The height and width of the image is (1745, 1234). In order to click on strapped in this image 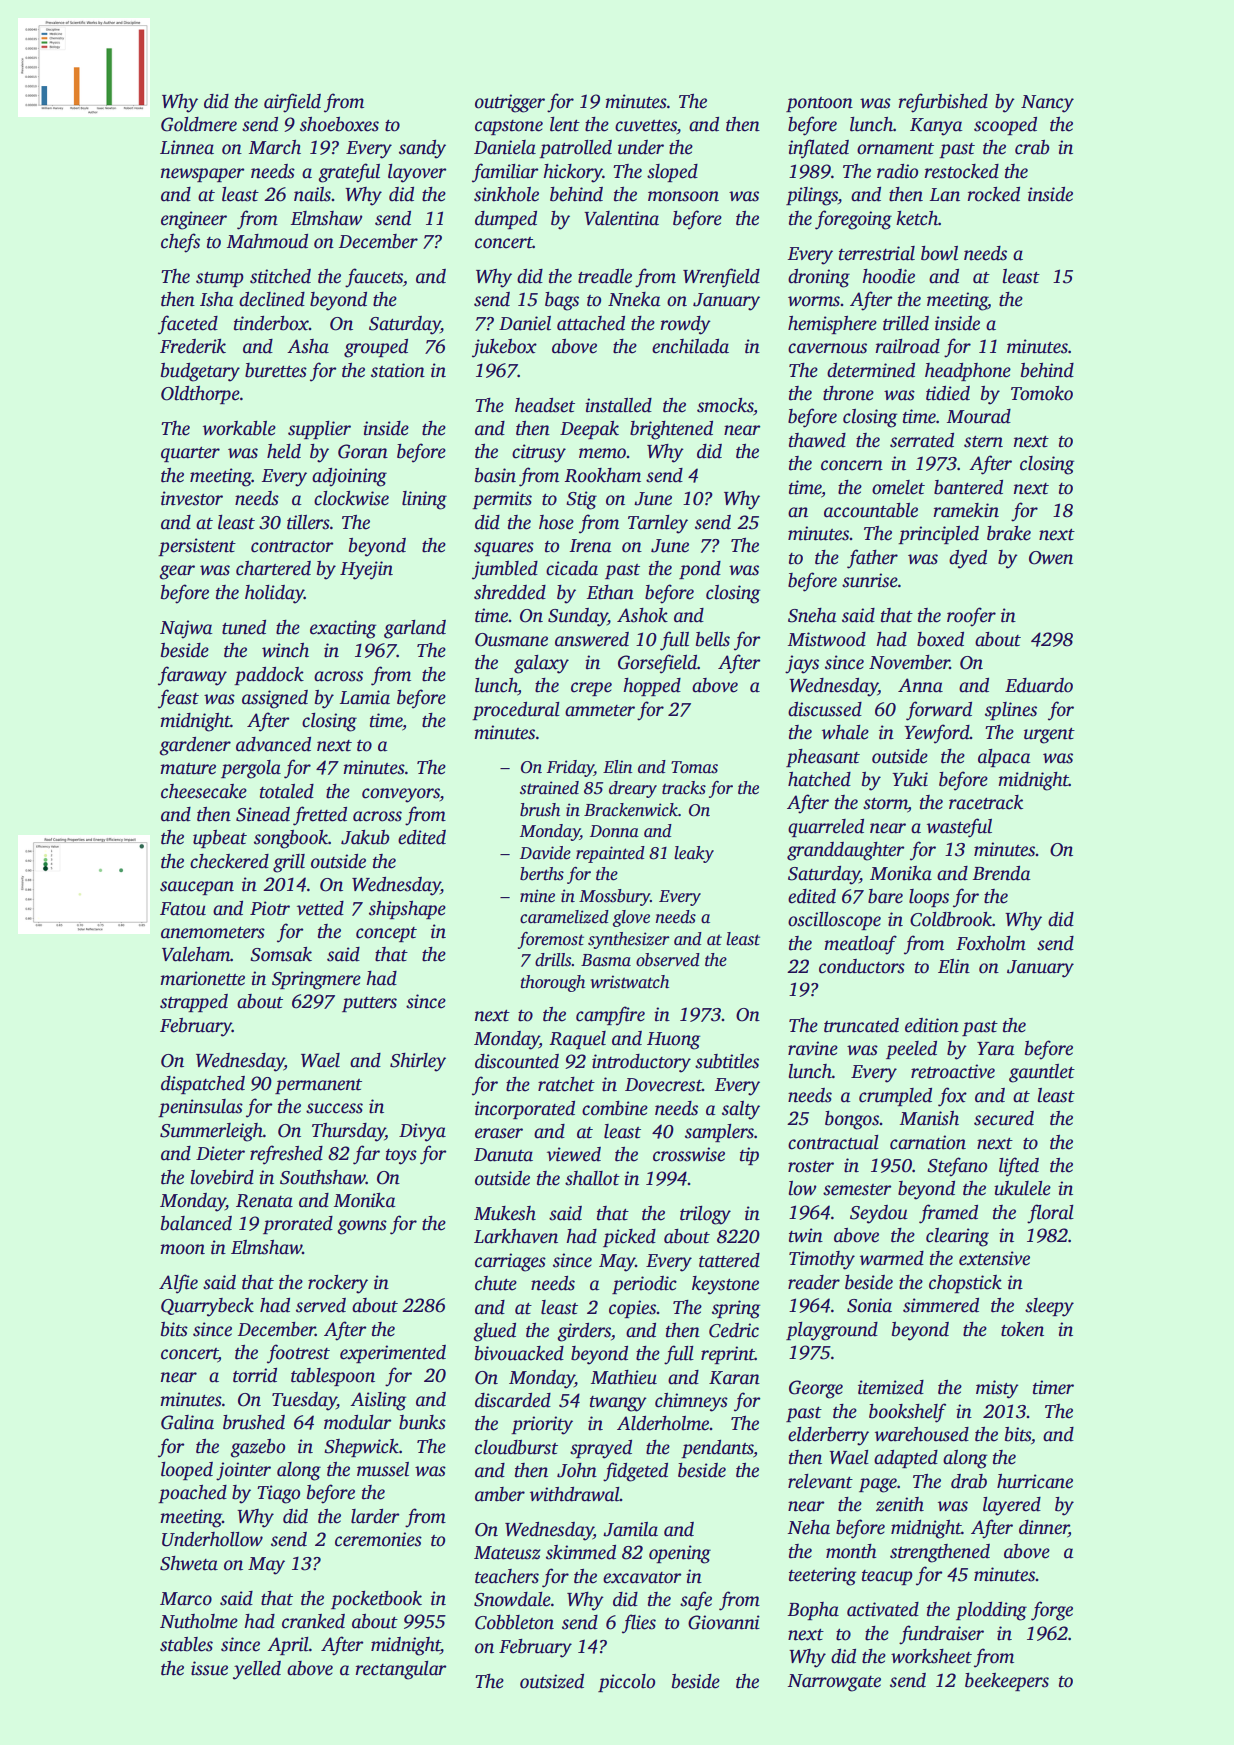, I will do `click(194, 1003)`.
